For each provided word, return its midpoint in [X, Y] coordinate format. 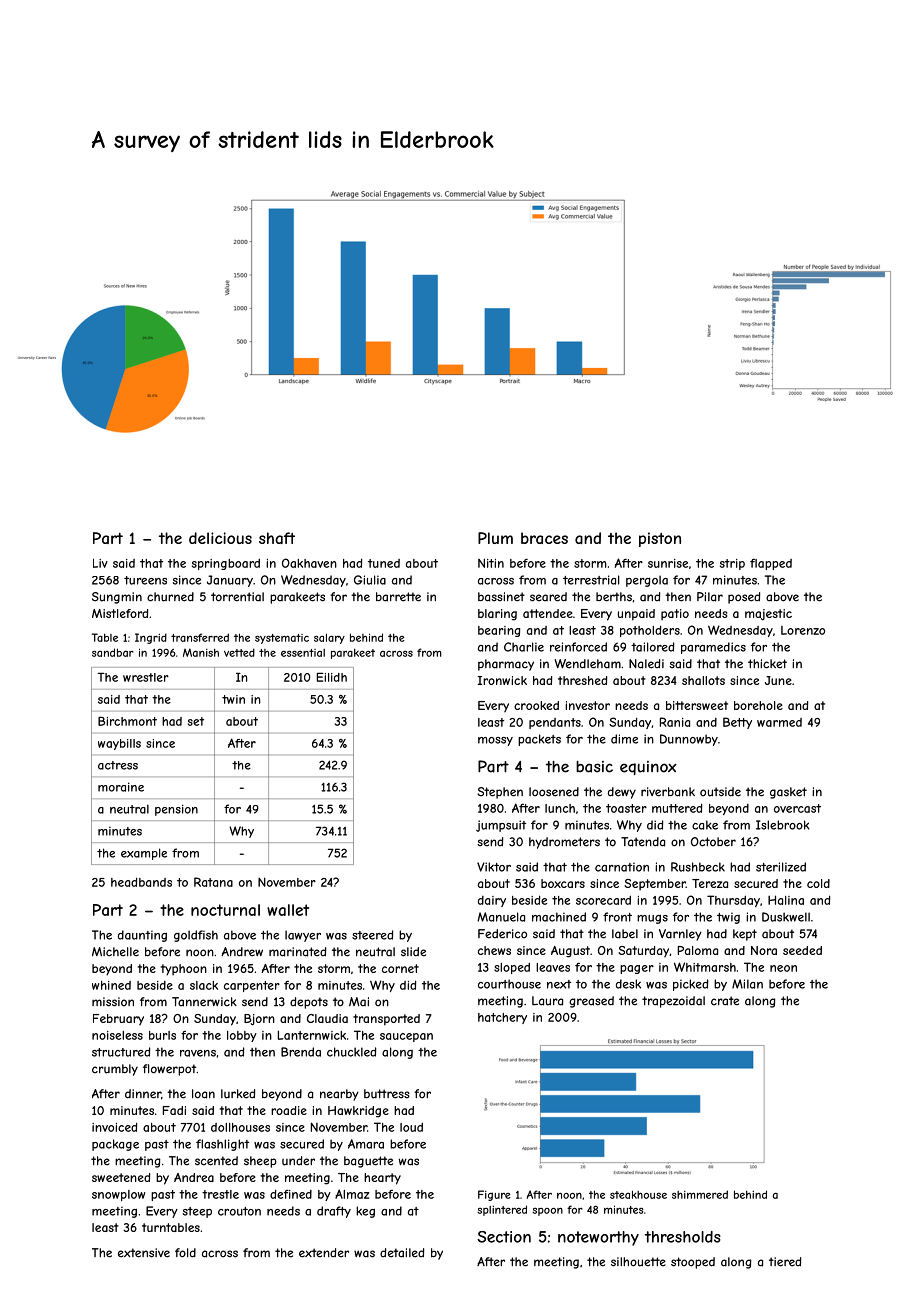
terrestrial [591, 580]
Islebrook [783, 825]
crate [725, 1001]
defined [291, 1194]
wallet [288, 910]
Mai [359, 1002]
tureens [145, 580]
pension [176, 810]
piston [660, 539]
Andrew [242, 952]
